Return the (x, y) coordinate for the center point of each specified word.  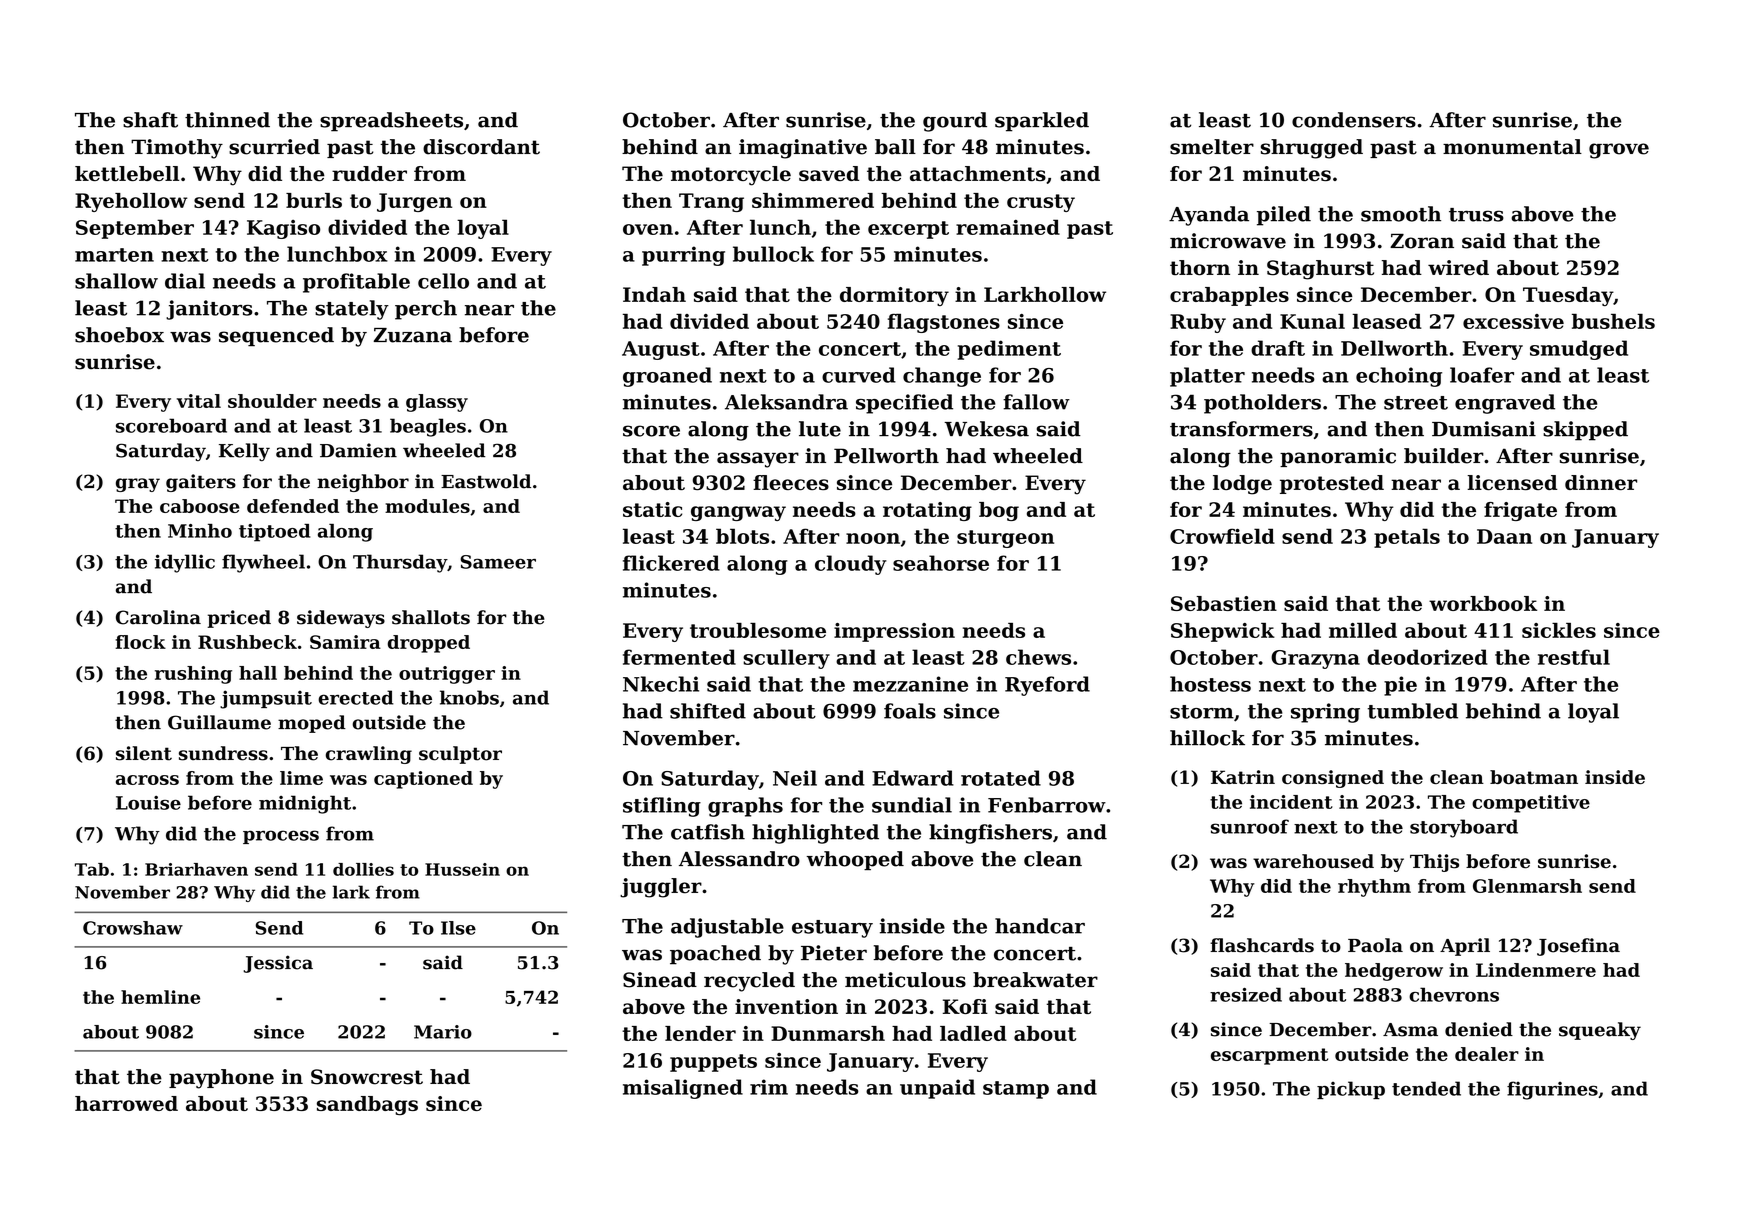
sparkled (1042, 122)
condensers (1354, 120)
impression (894, 632)
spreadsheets (391, 122)
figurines (1552, 1090)
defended (293, 506)
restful (1574, 657)
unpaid (937, 1089)
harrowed (126, 1103)
